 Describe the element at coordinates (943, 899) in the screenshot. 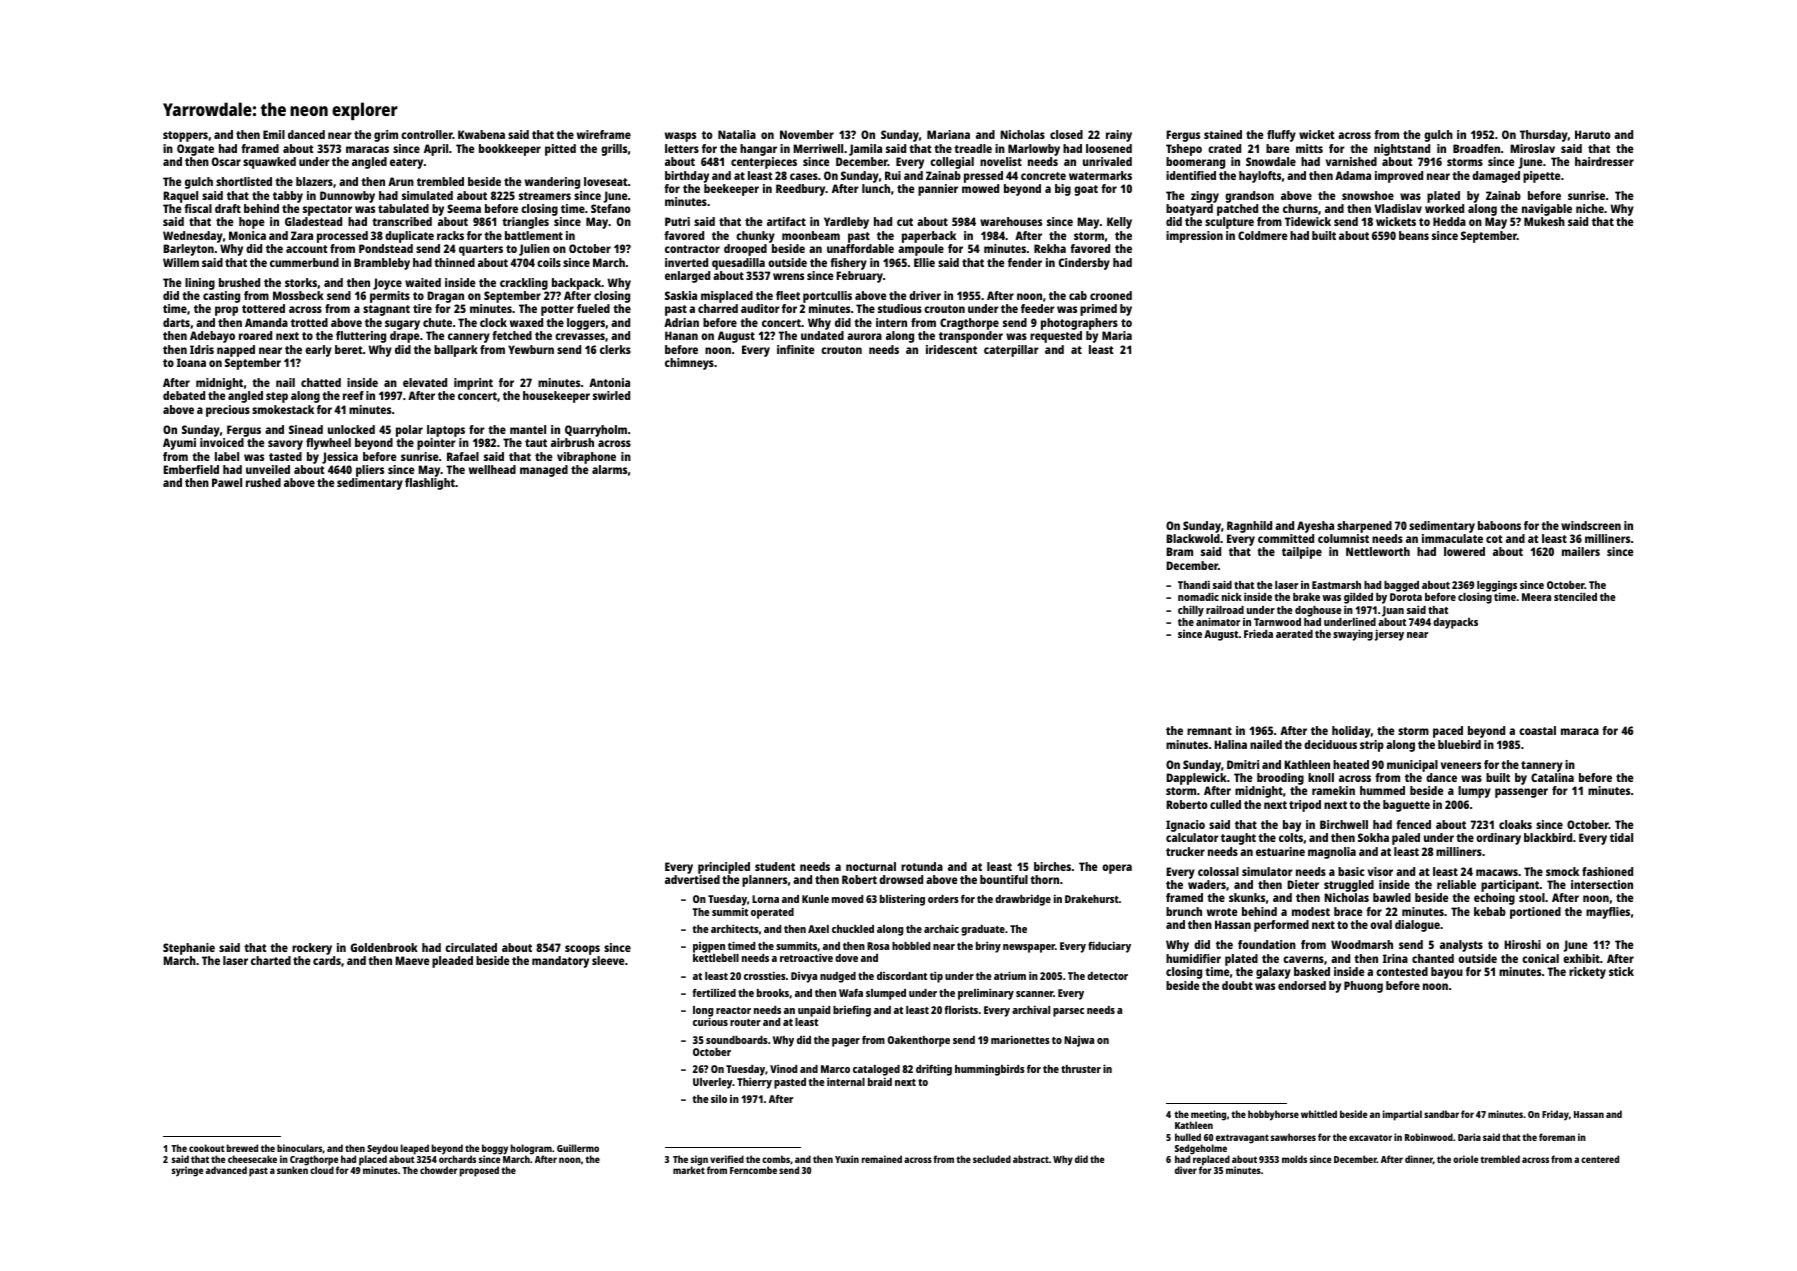

I see `orders` at that location.
